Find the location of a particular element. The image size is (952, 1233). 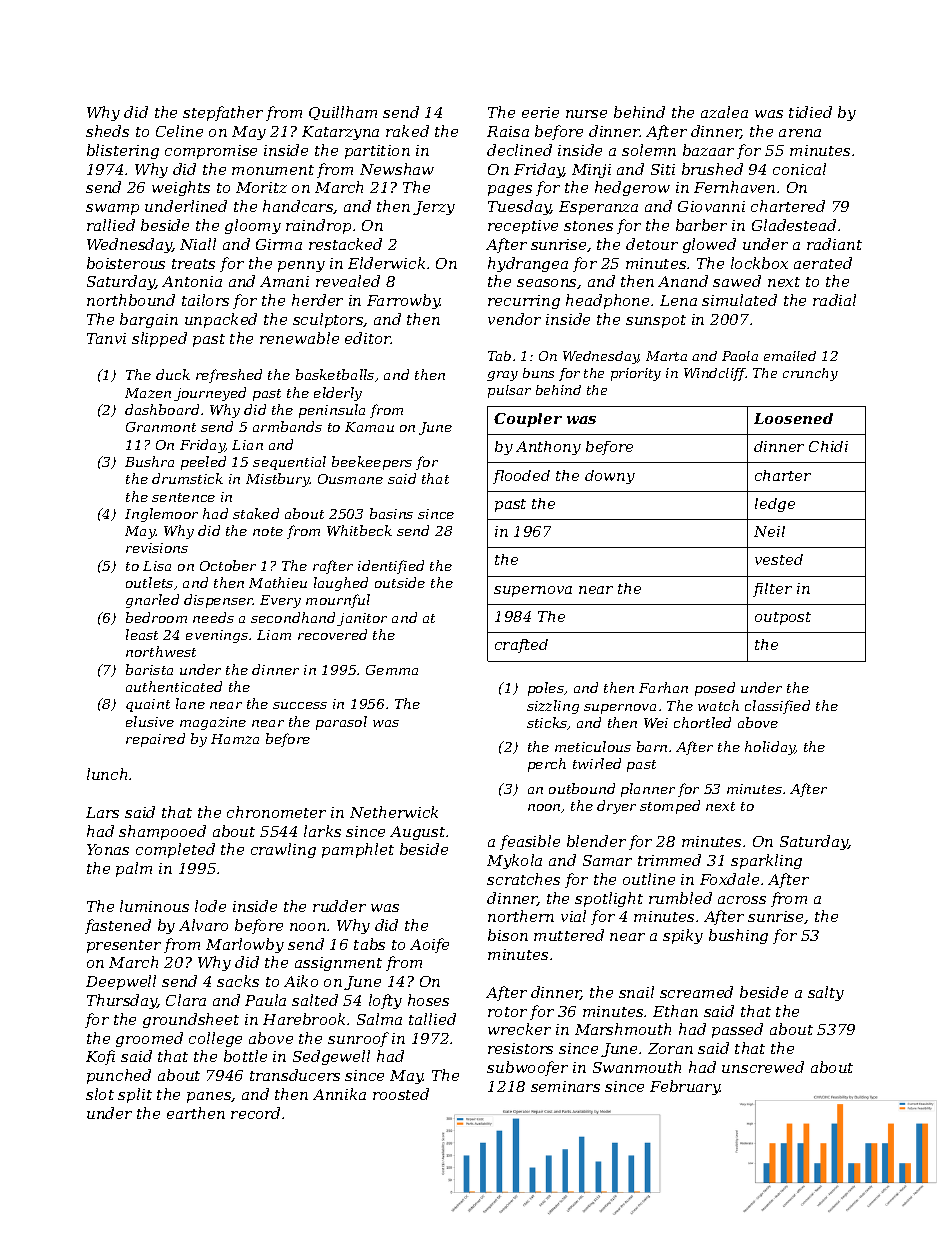

barista is located at coordinates (149, 669).
